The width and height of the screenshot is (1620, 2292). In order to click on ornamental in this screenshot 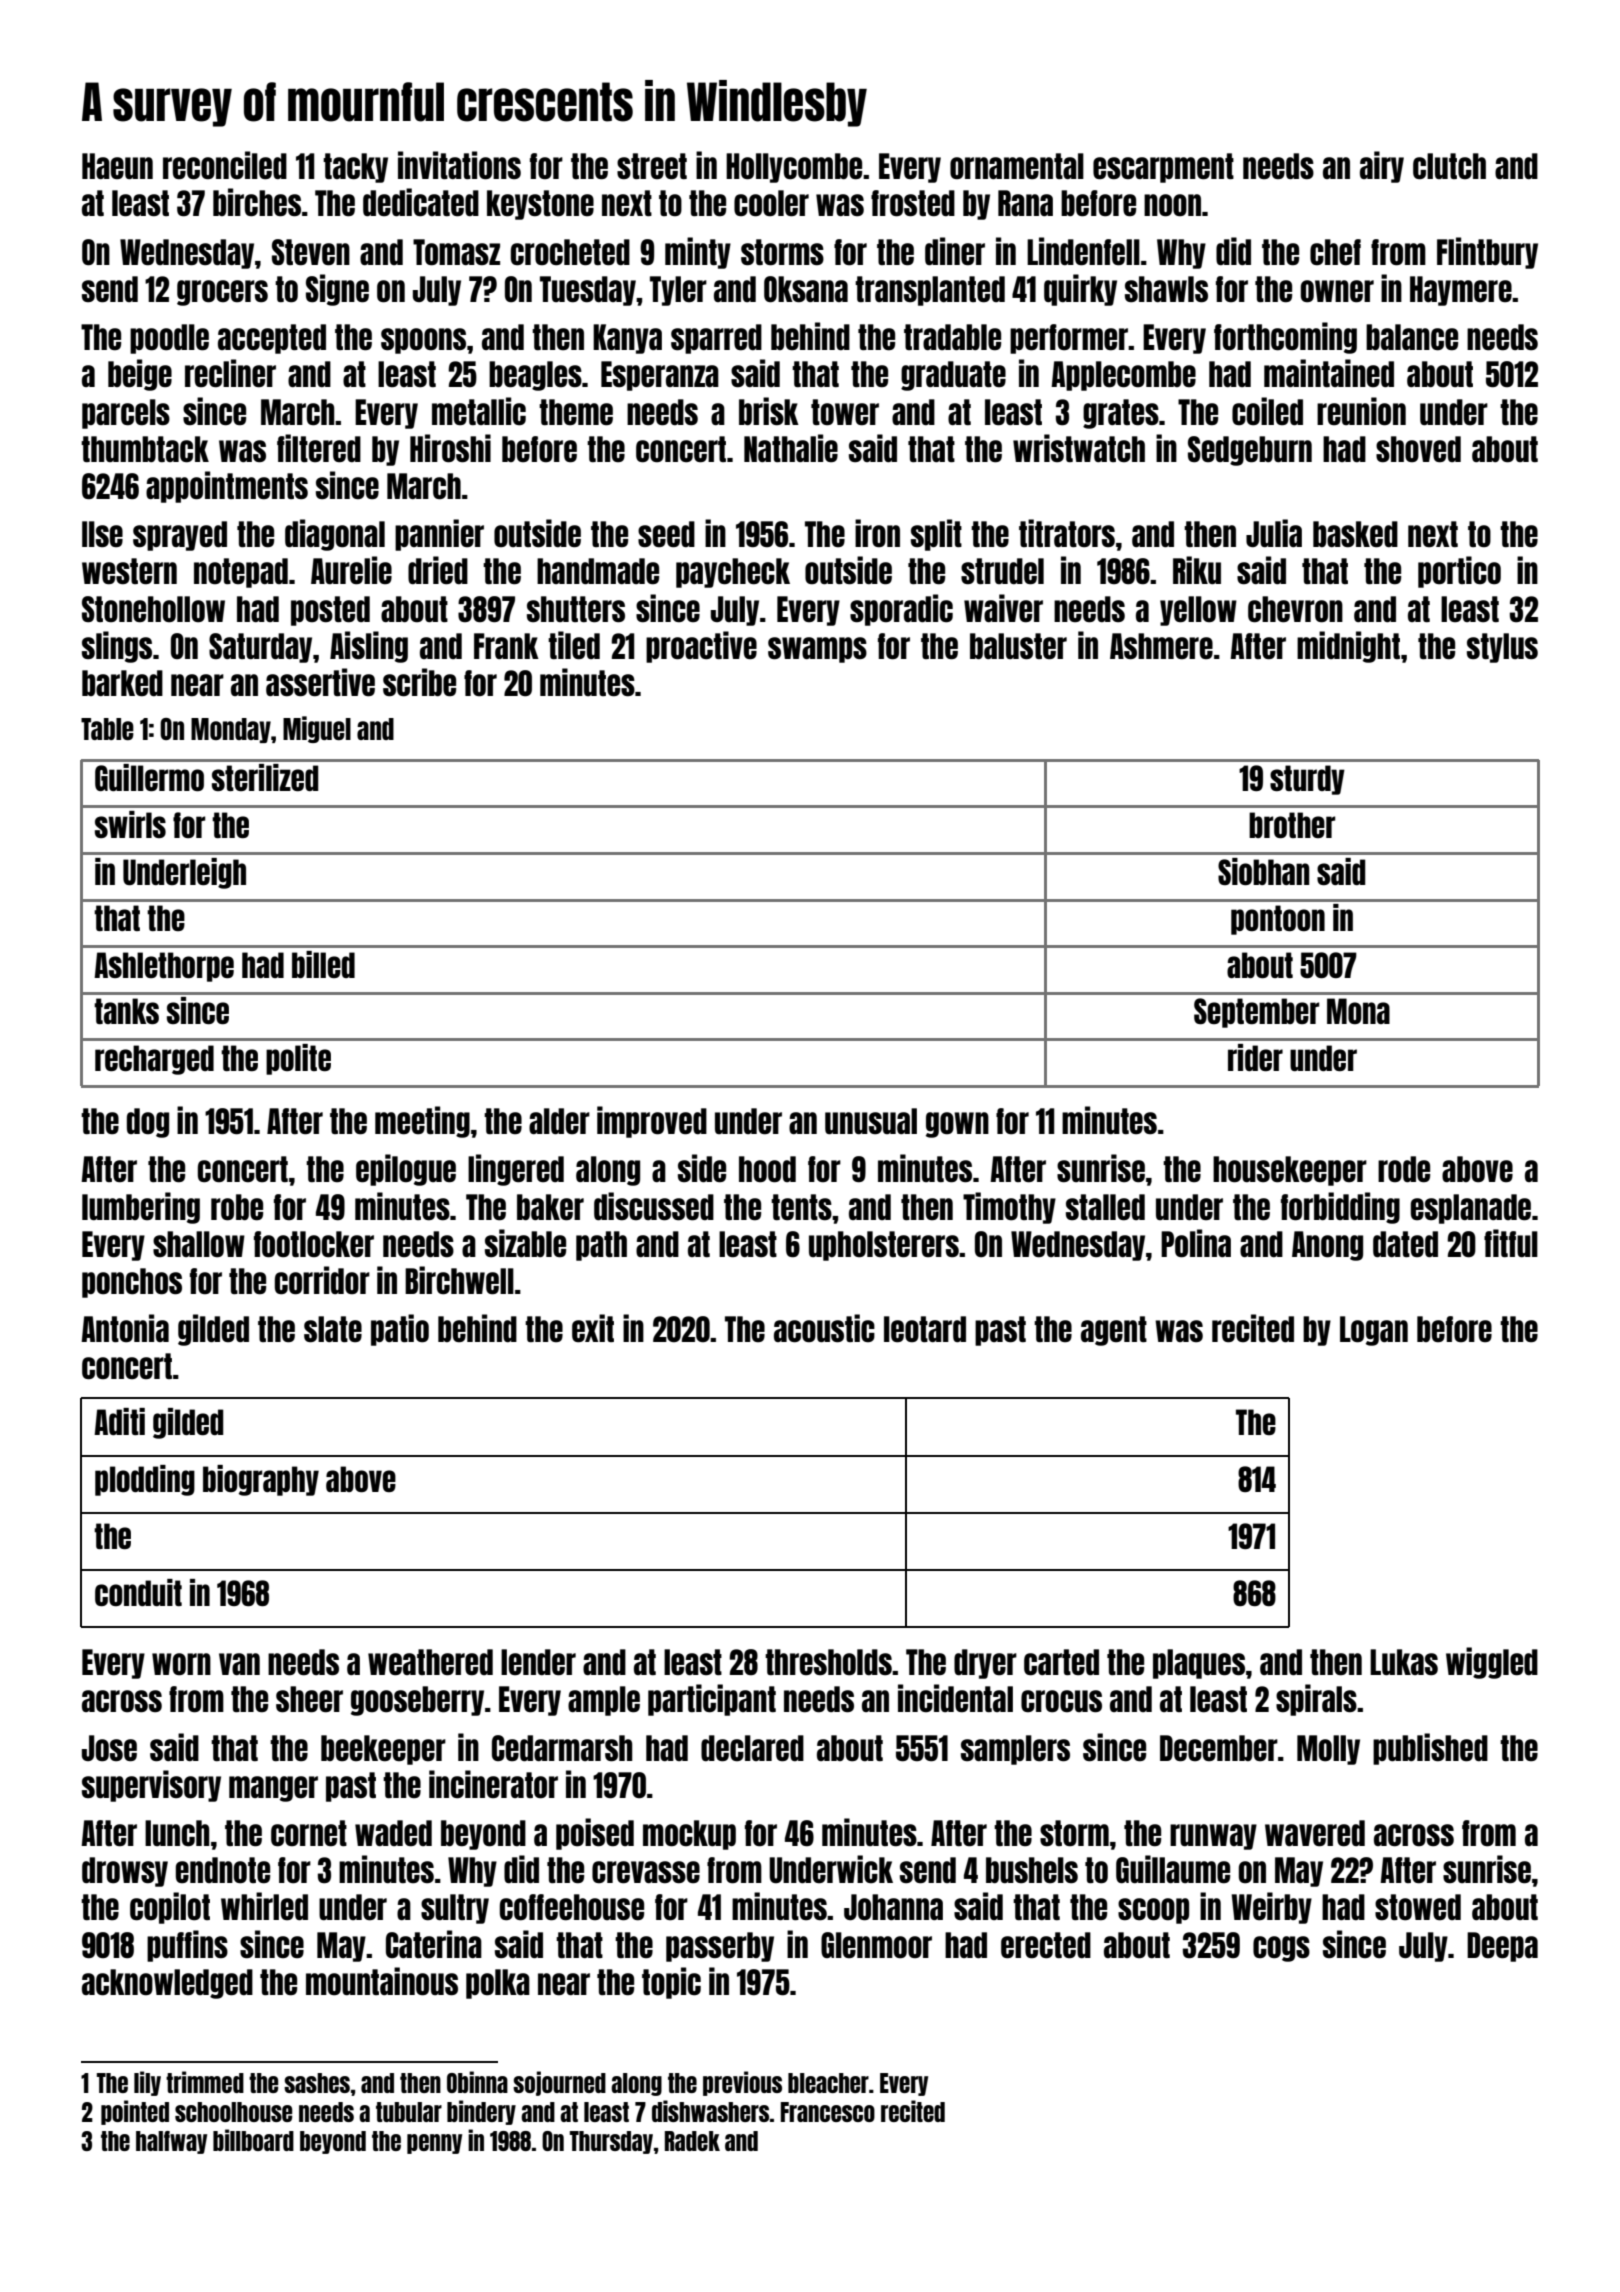, I will do `click(1017, 166)`.
